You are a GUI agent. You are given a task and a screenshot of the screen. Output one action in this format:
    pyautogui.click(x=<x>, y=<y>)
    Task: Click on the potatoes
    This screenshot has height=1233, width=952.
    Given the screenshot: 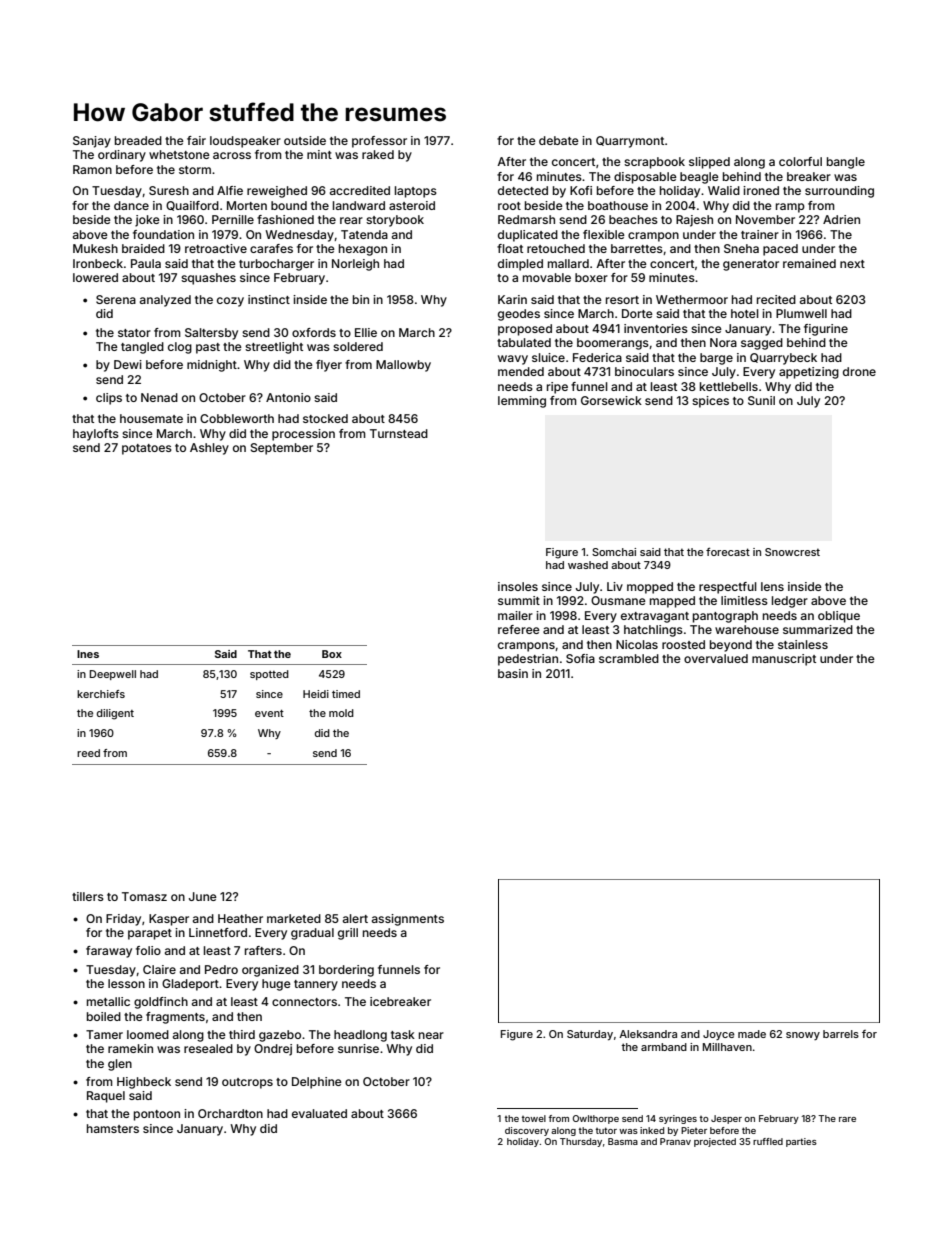 What is the action you would take?
    pyautogui.click(x=147, y=449)
